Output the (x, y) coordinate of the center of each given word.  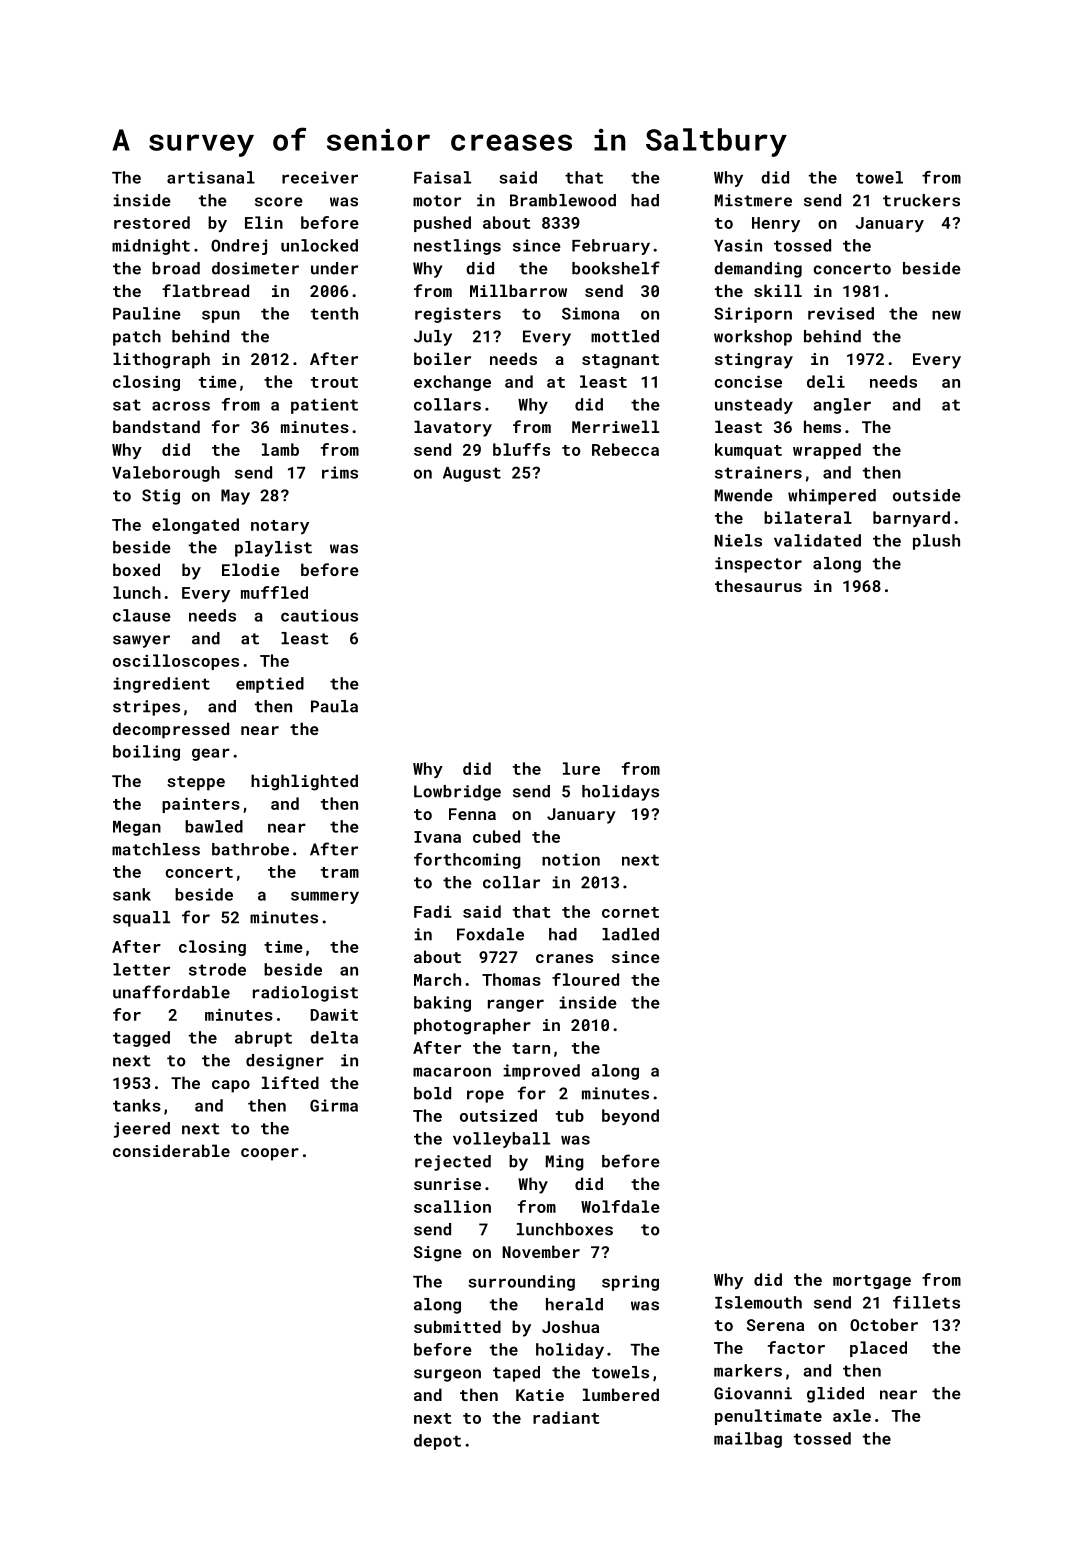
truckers (921, 200)
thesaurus (758, 585)
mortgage (872, 1282)
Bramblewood (563, 200)
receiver (320, 177)
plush (936, 542)
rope (485, 1096)
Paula (334, 706)
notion (571, 859)
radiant (566, 1417)
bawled (214, 826)
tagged (141, 1039)
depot (437, 1442)
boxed (136, 569)
